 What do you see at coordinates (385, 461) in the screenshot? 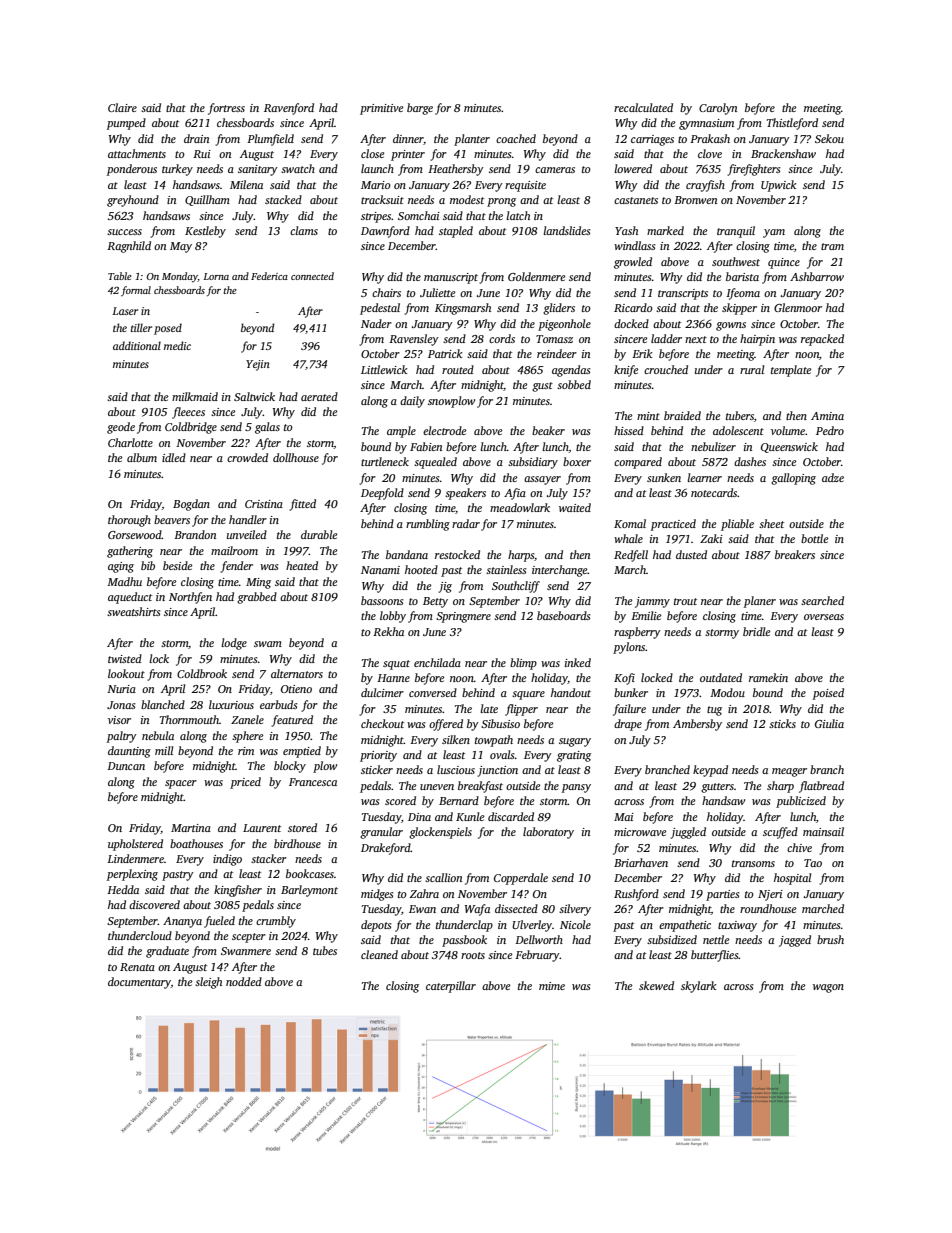
I see `turtleneck` at bounding box center [385, 461].
